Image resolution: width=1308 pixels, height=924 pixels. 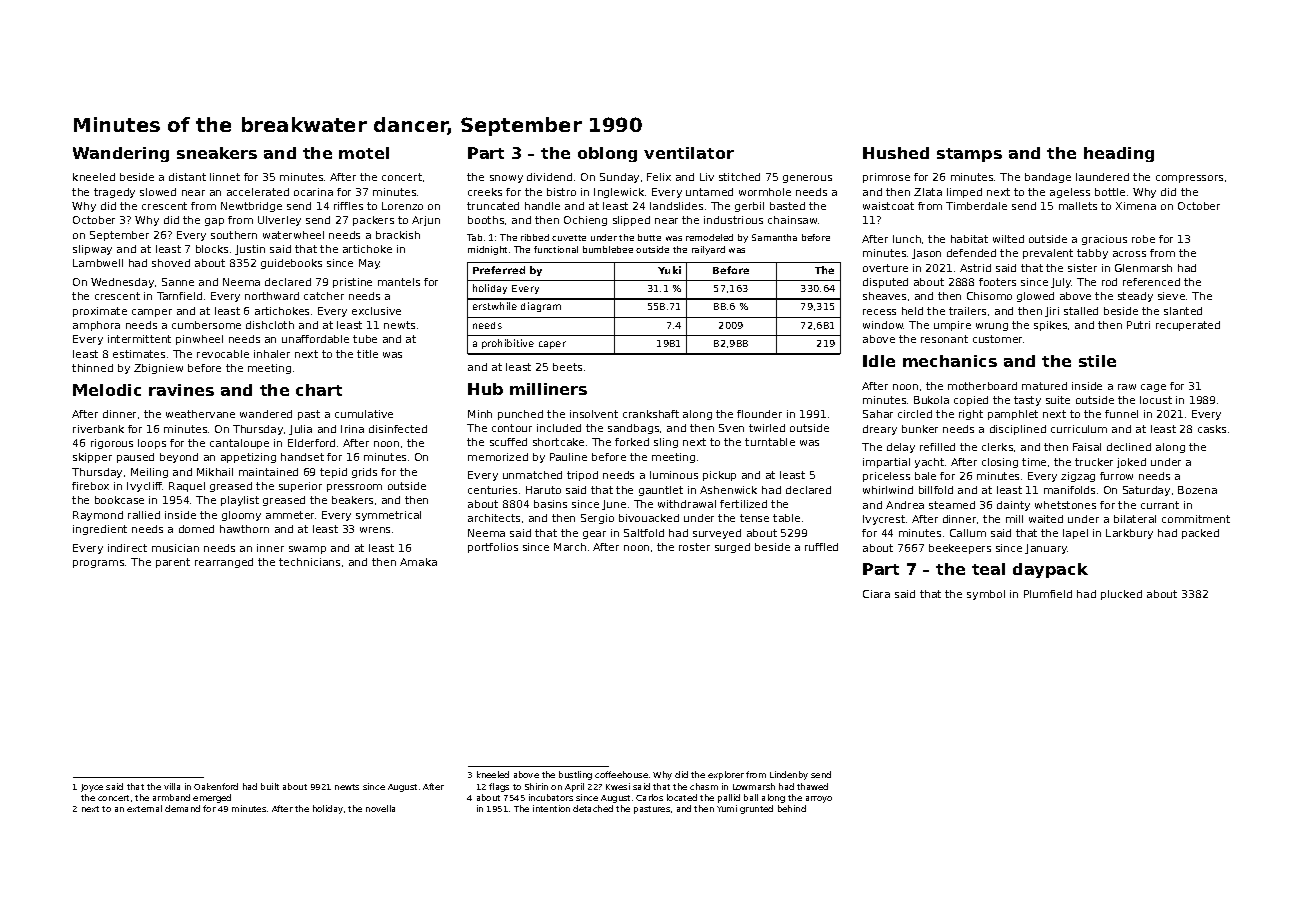 I want to click on Saltfold, so click(x=644, y=533).
